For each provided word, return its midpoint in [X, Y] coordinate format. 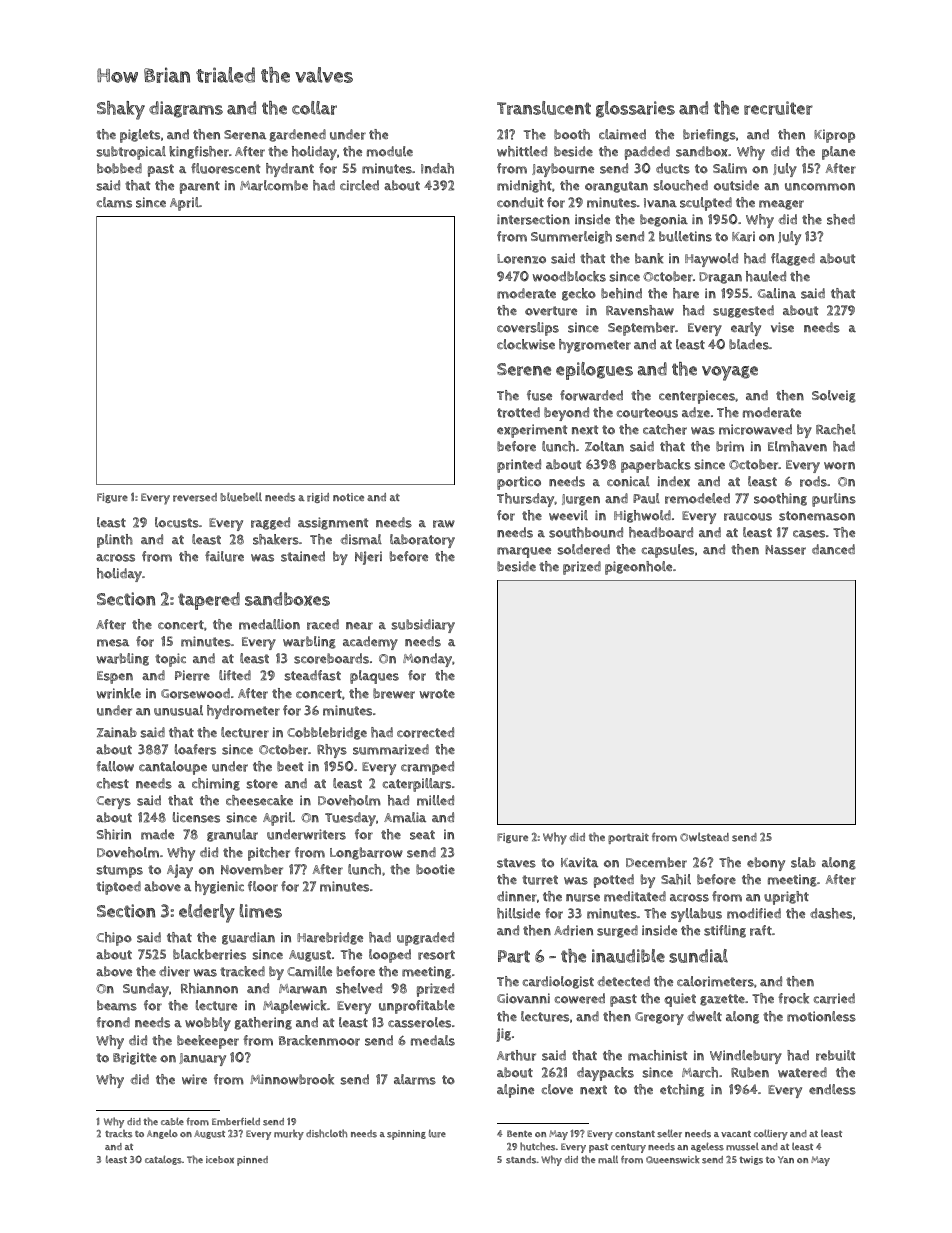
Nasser [785, 550]
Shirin [114, 834]
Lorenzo [521, 259]
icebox [220, 1159]
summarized [391, 749]
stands [521, 1160]
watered [802, 1072]
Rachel [836, 429]
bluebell [241, 497]
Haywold [711, 260]
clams [114, 202]
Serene [524, 369]
